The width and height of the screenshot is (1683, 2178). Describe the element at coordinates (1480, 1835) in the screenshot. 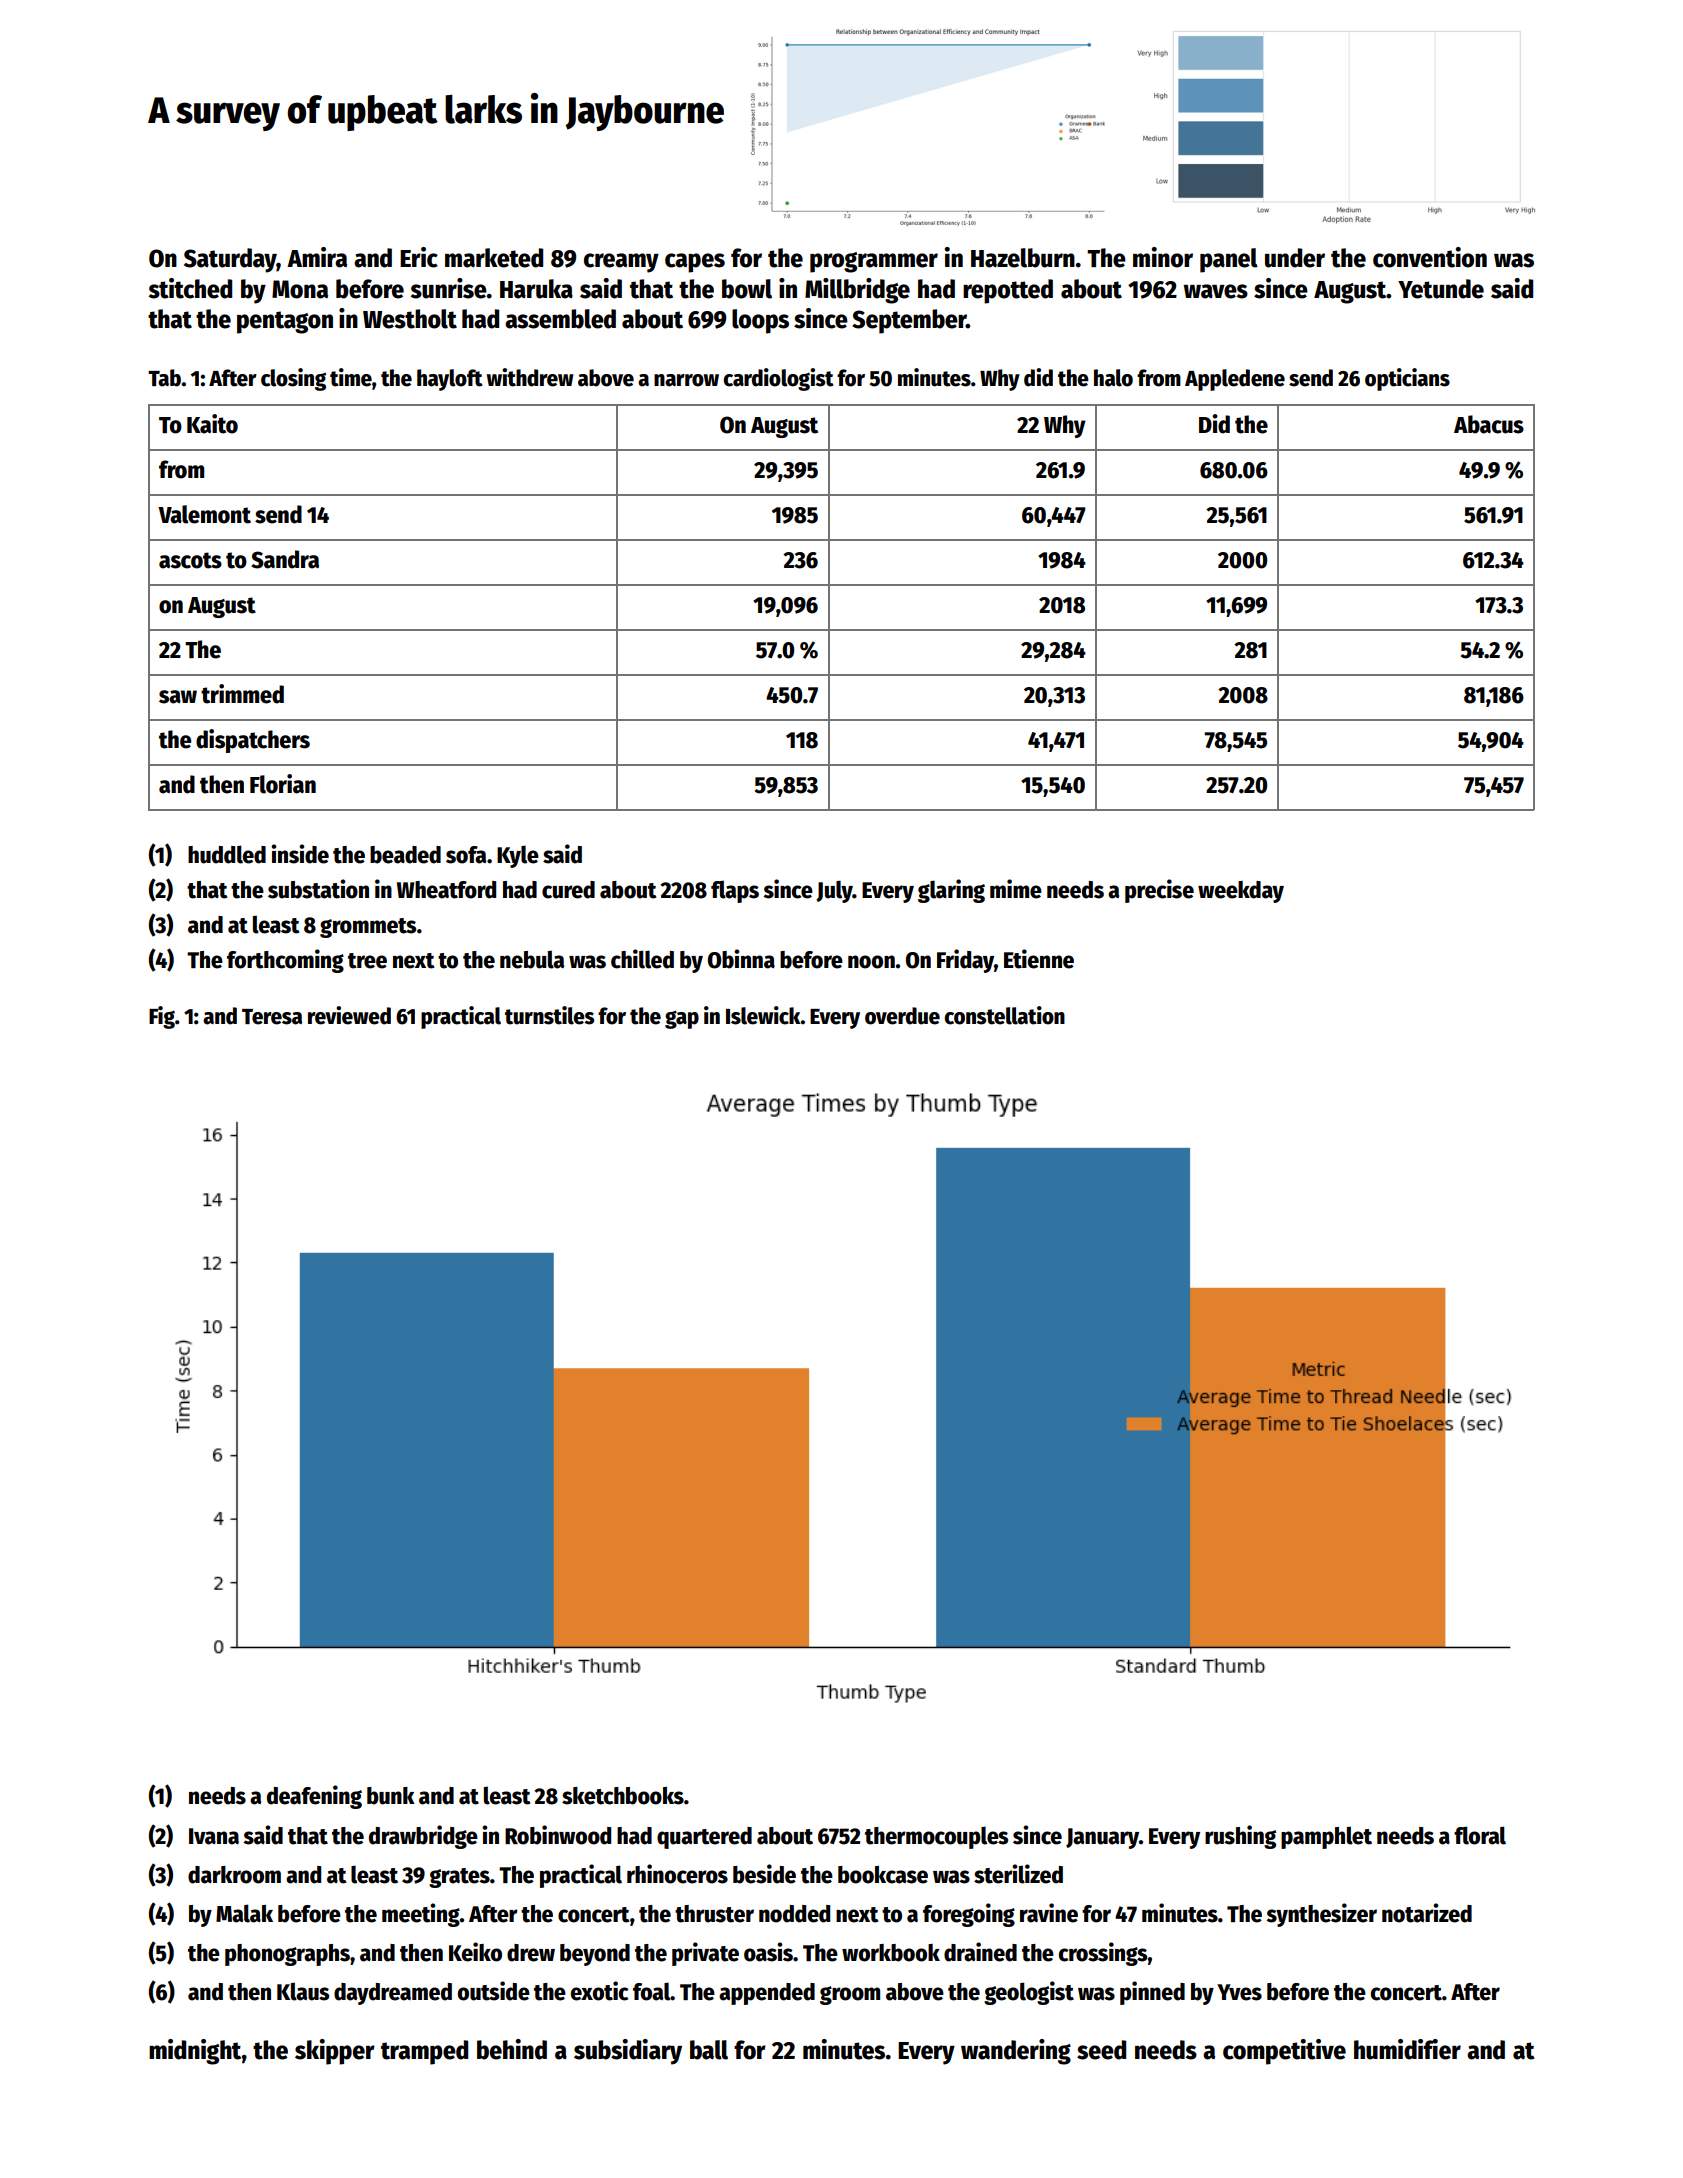

I see `floral` at that location.
